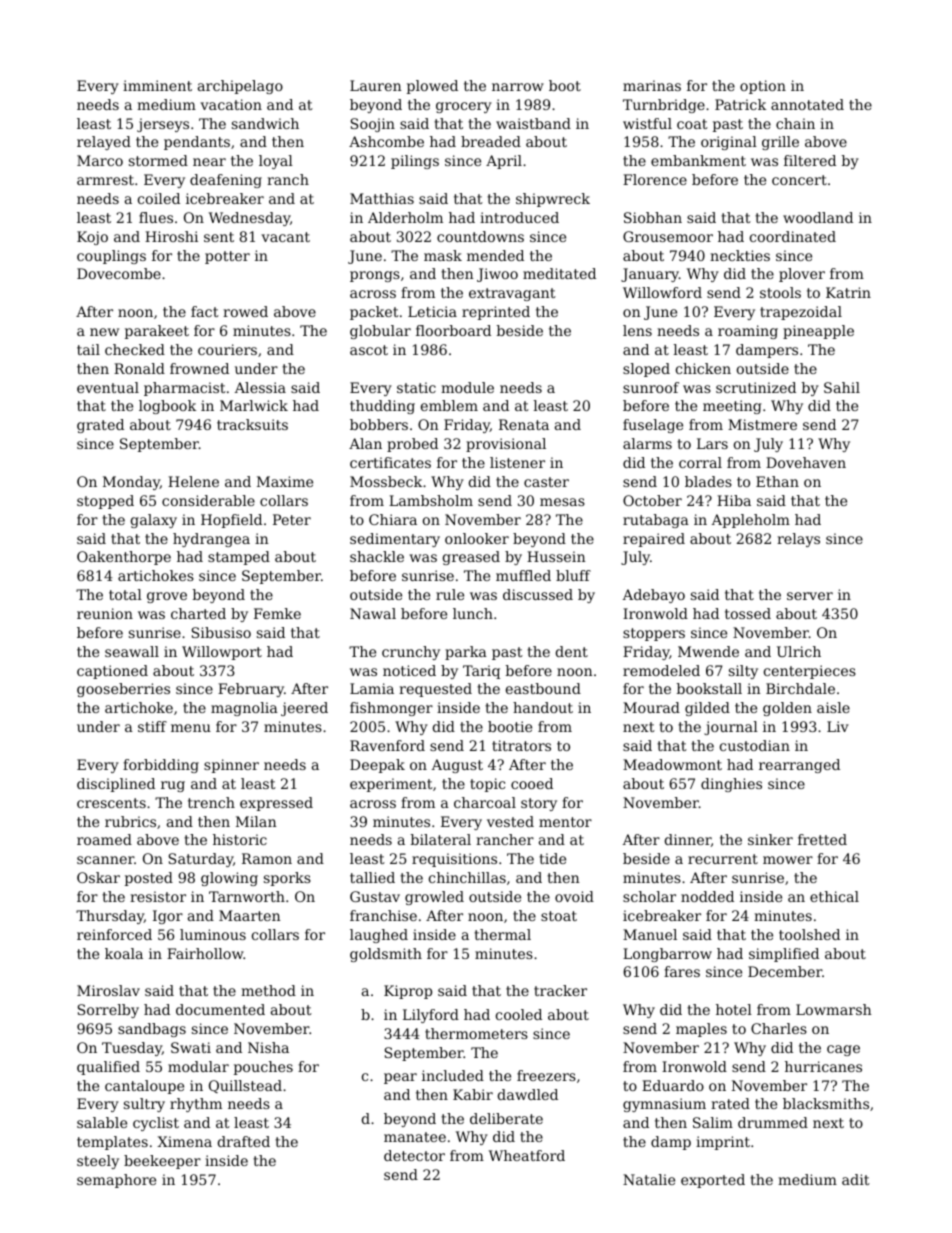  Describe the element at coordinates (88, 349) in the screenshot. I see `tail` at that location.
